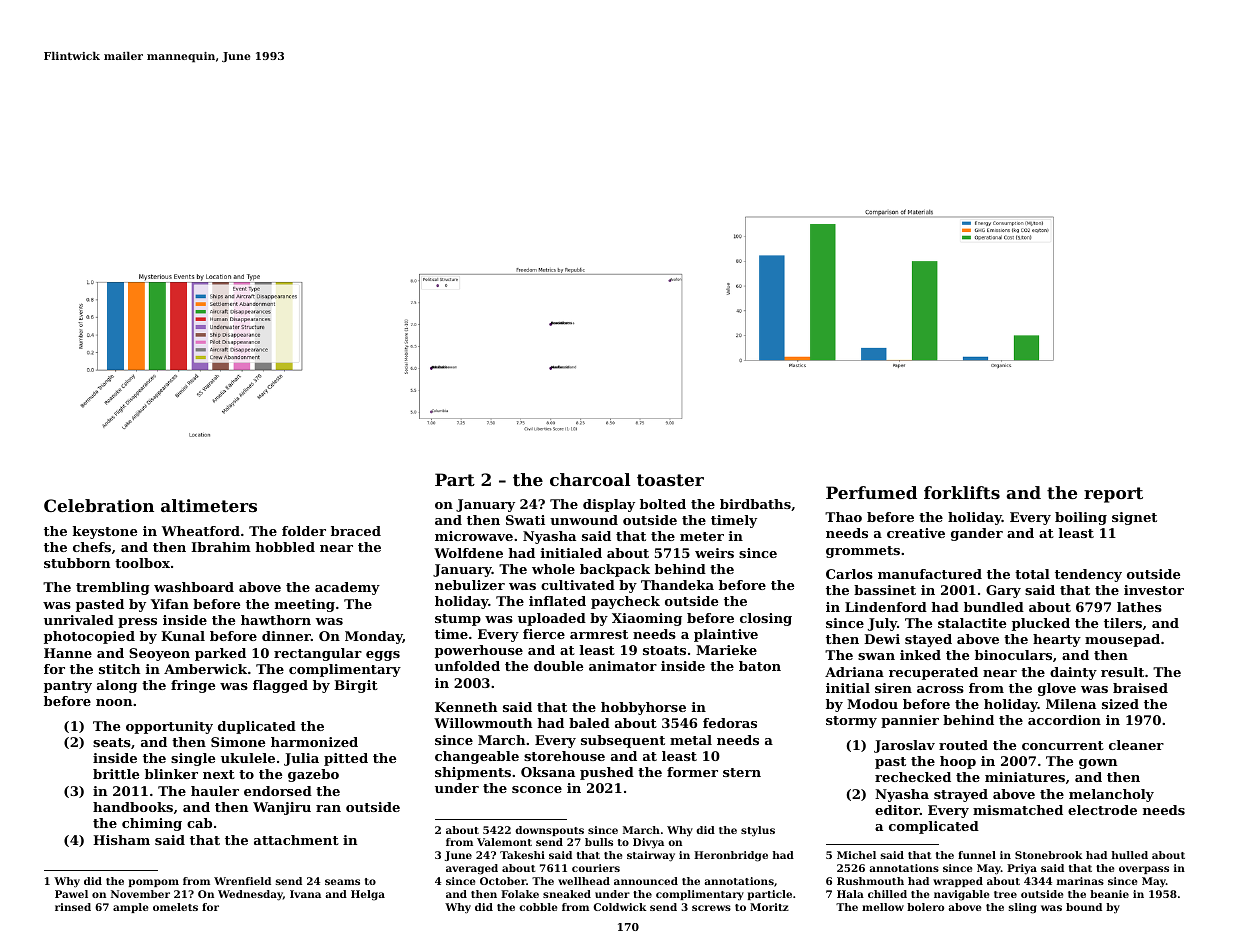 This document has height=952, width=1233. What do you see at coordinates (276, 620) in the document?
I see `hawthorn` at bounding box center [276, 620].
